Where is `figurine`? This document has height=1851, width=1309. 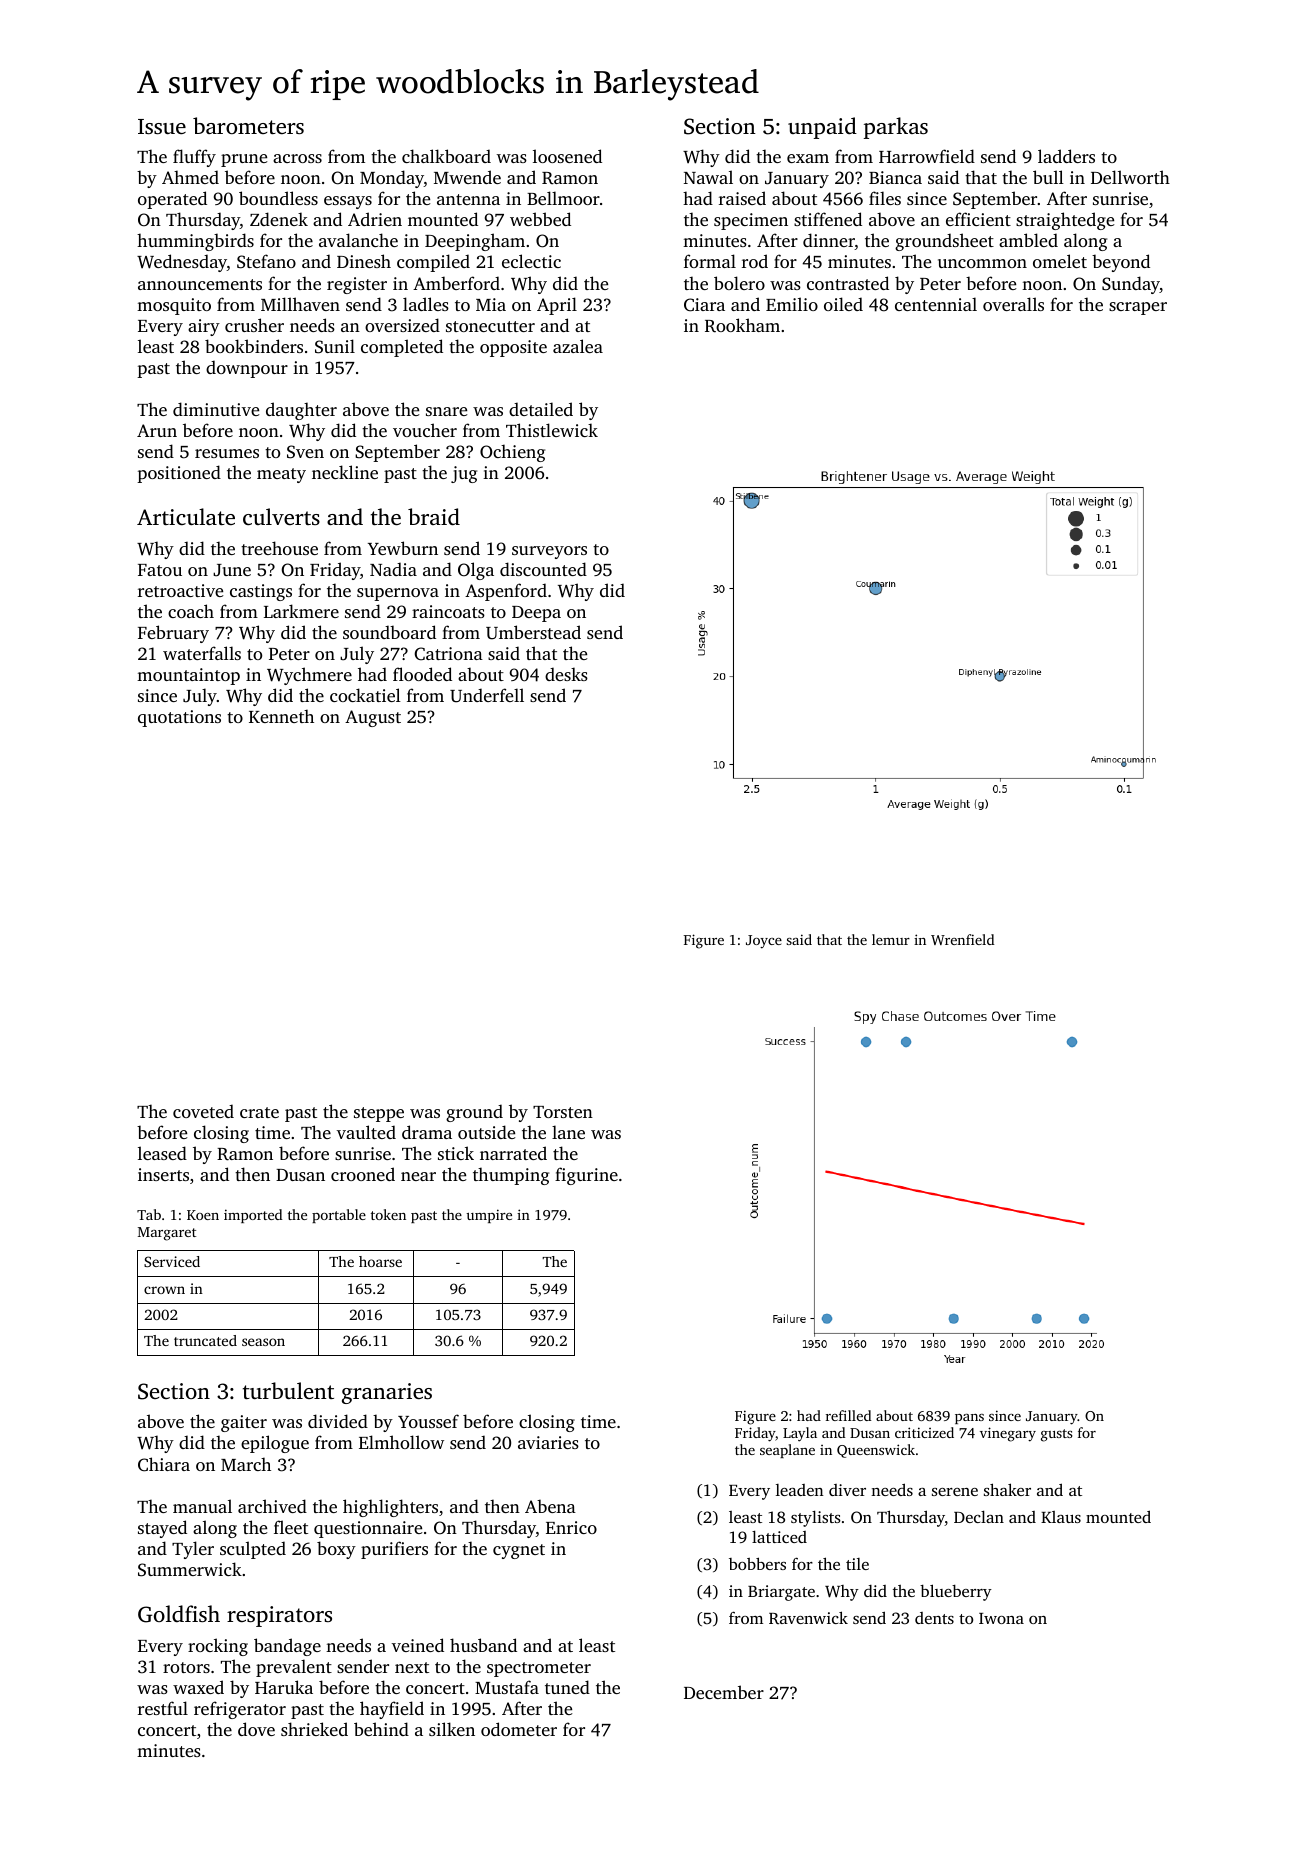 figurine is located at coordinates (586, 1176).
